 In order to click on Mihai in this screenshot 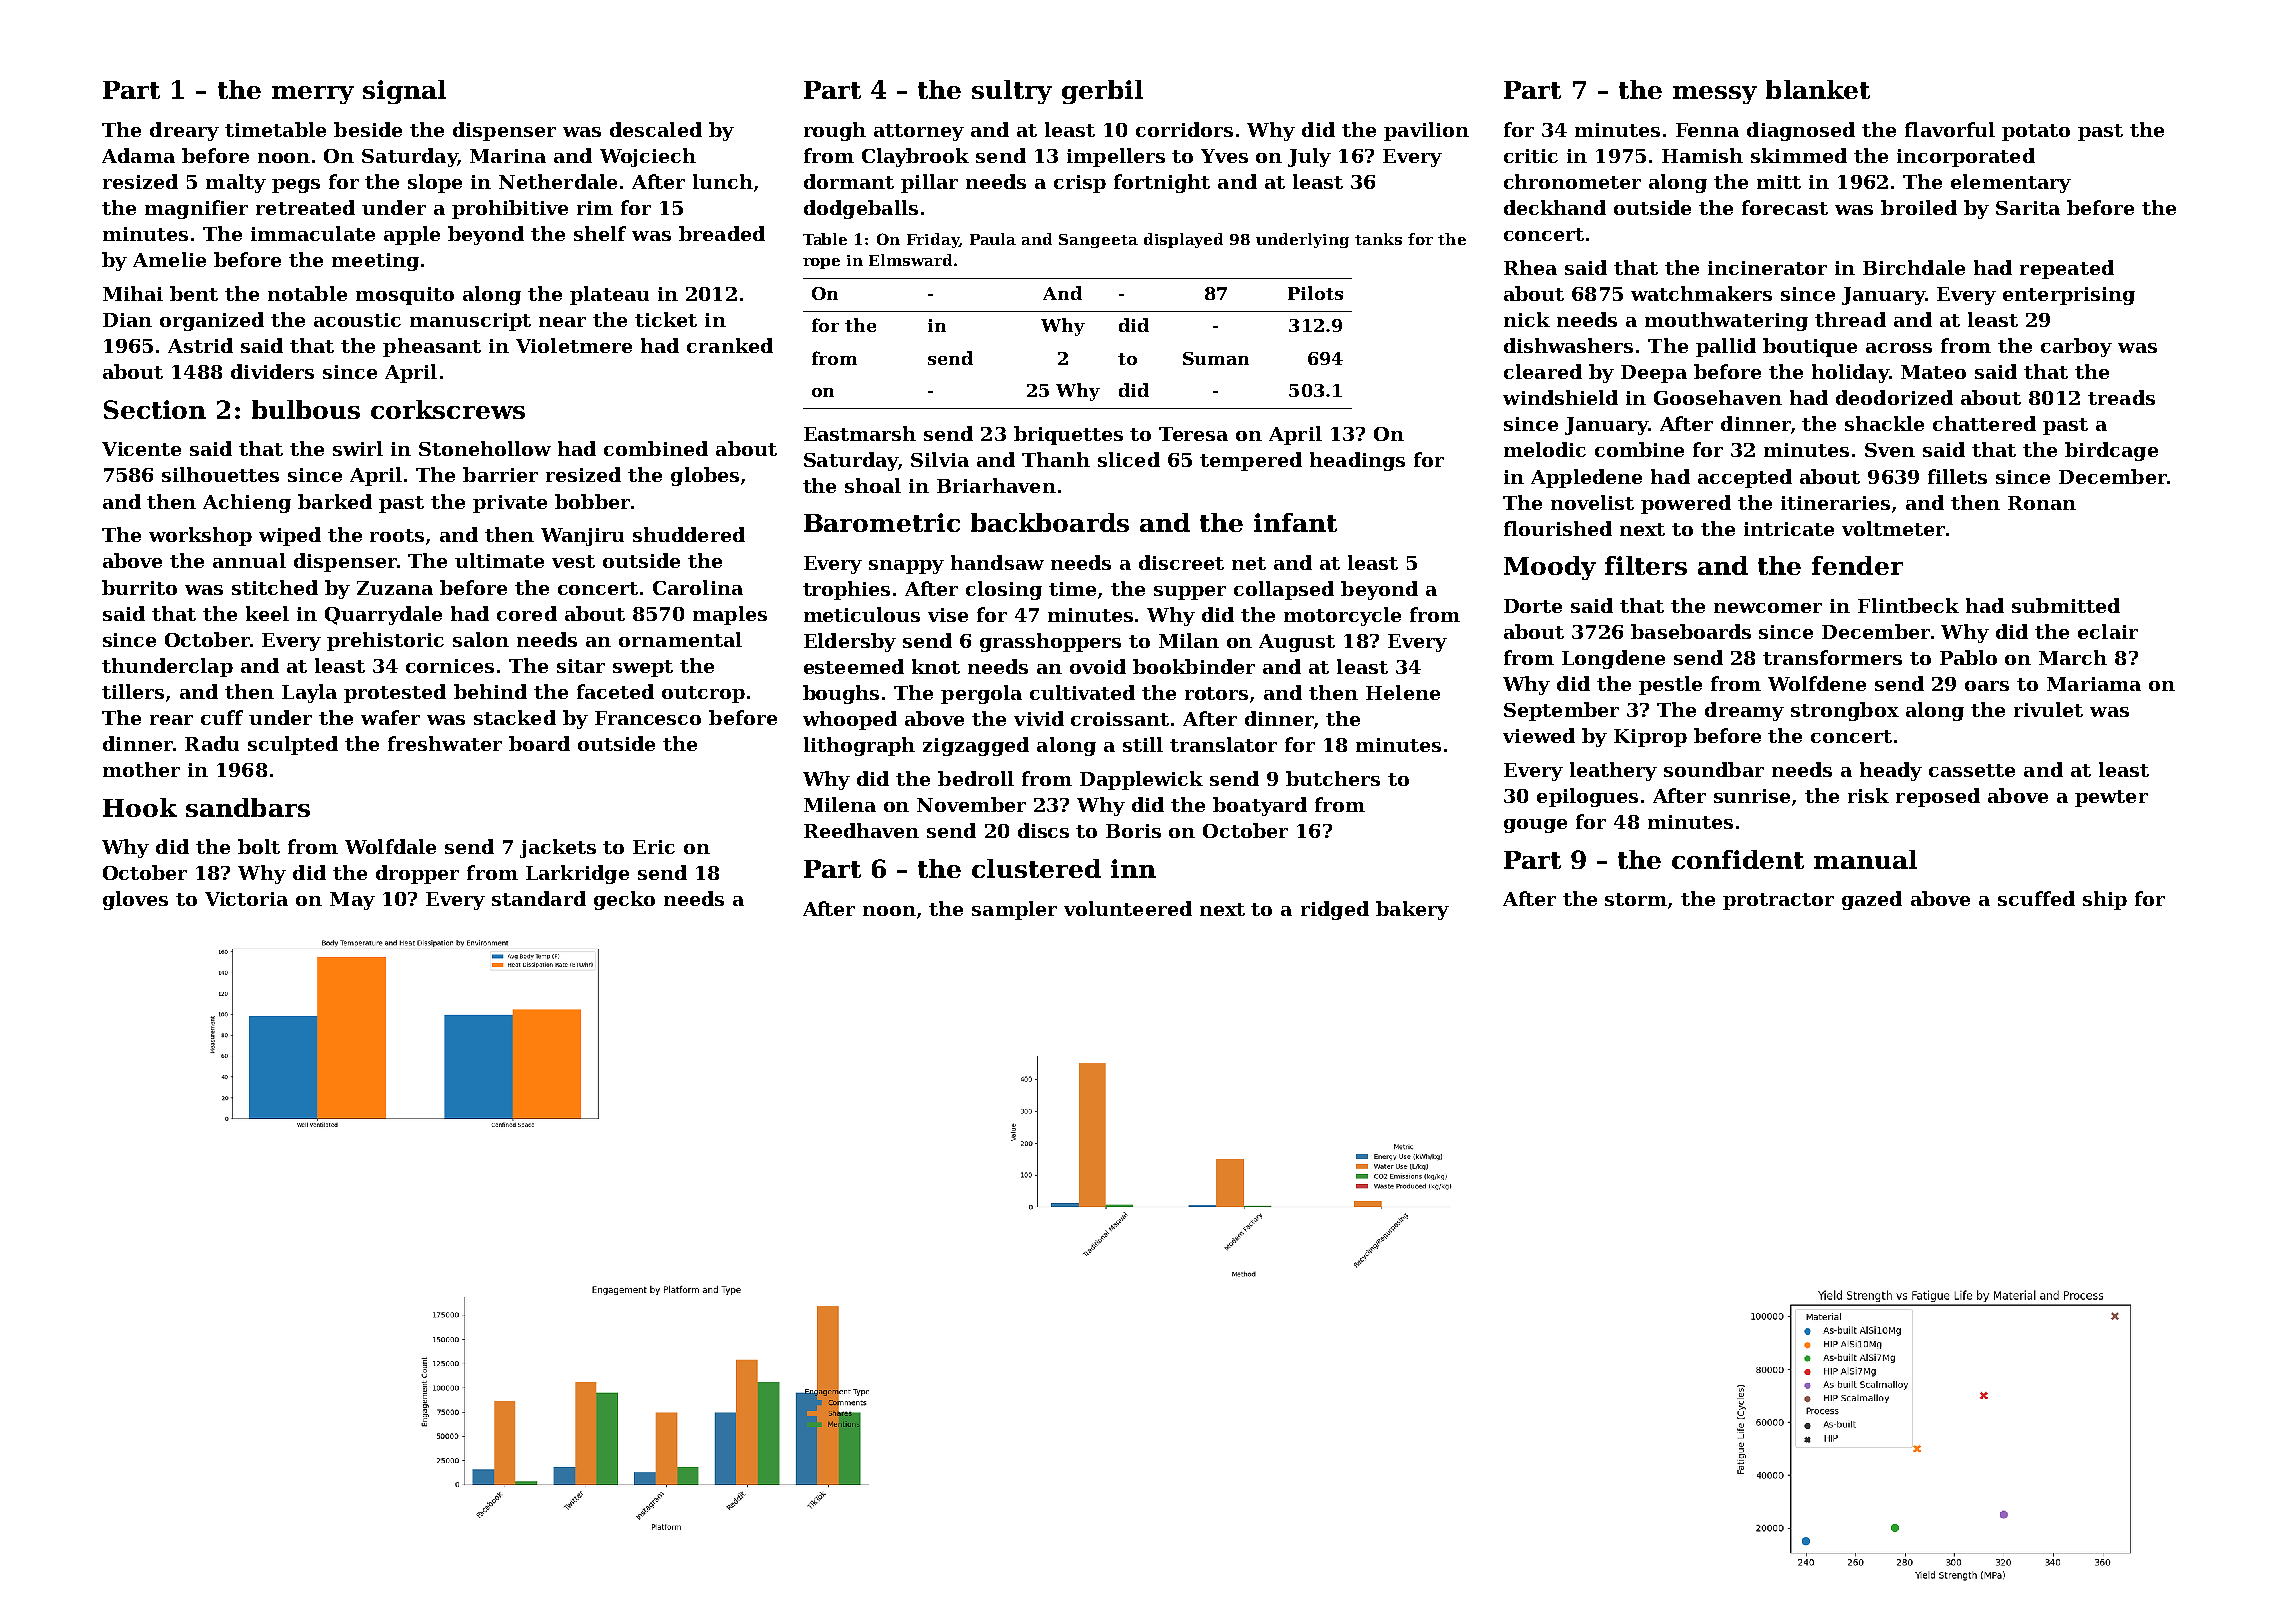, I will do `click(133, 293)`.
